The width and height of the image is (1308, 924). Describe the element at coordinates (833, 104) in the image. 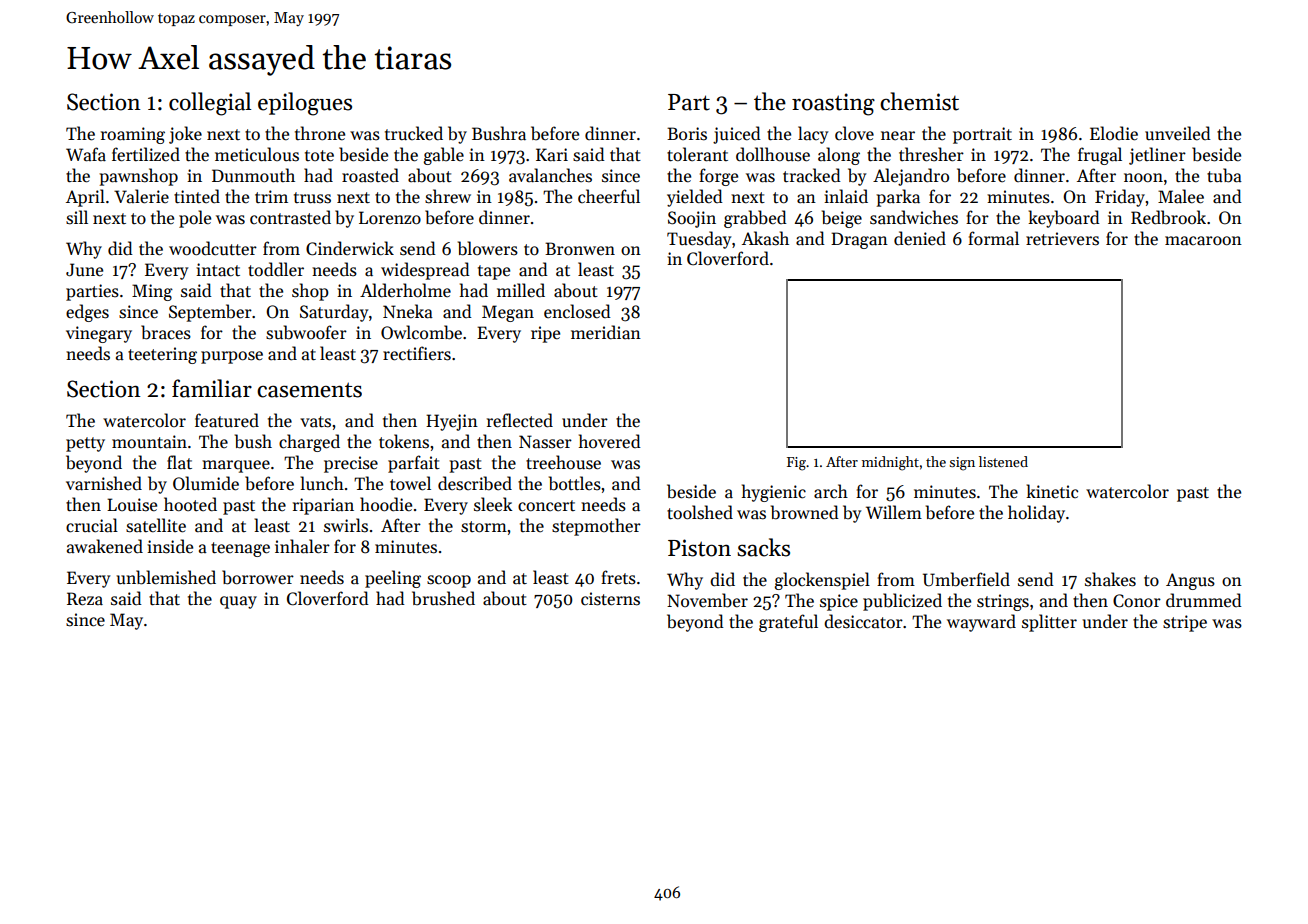

I see `roasting` at that location.
